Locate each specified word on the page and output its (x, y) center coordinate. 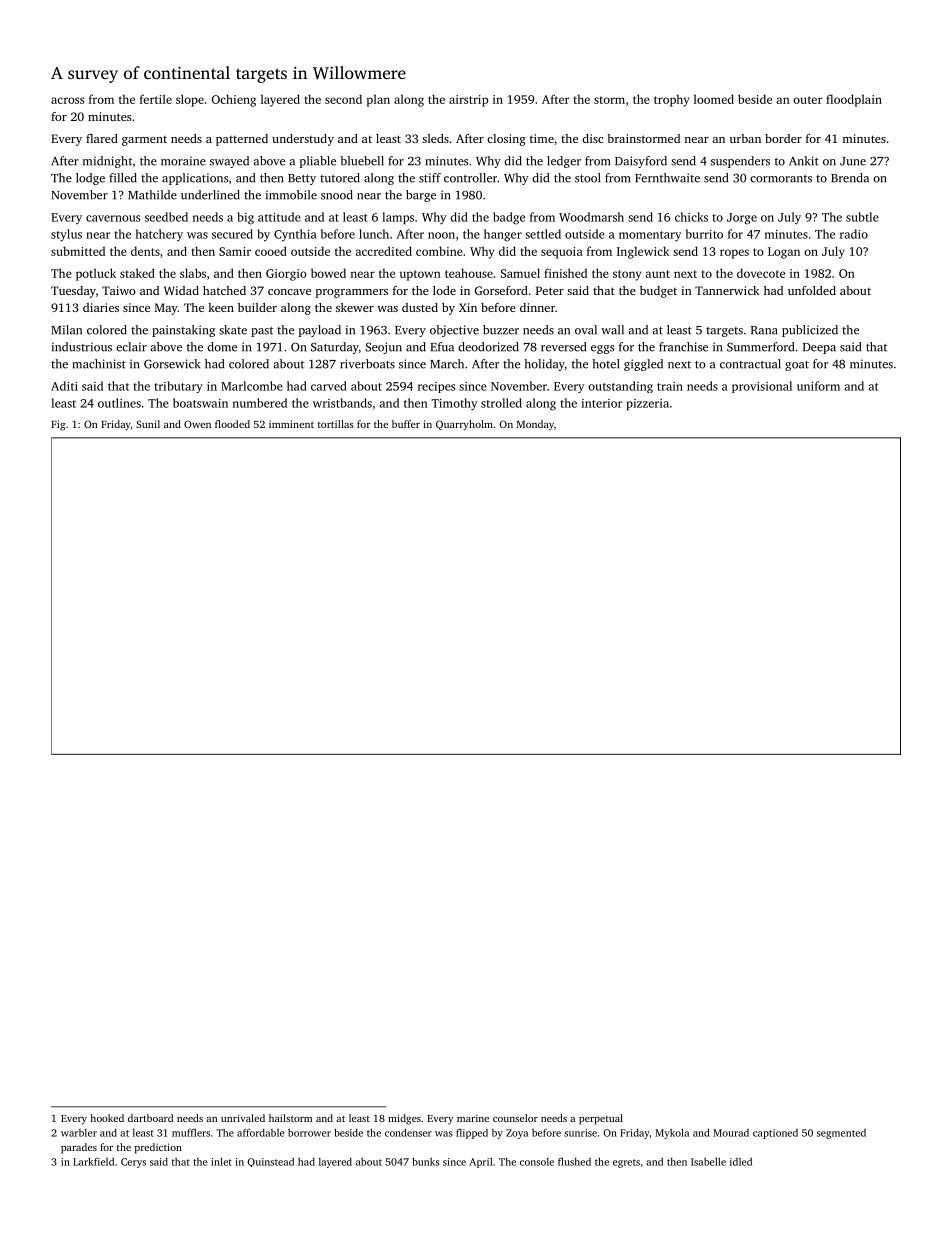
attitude (279, 217)
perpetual (601, 1119)
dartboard (150, 1118)
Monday (535, 425)
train (670, 386)
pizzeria (647, 404)
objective (454, 331)
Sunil (148, 424)
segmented (841, 1134)
